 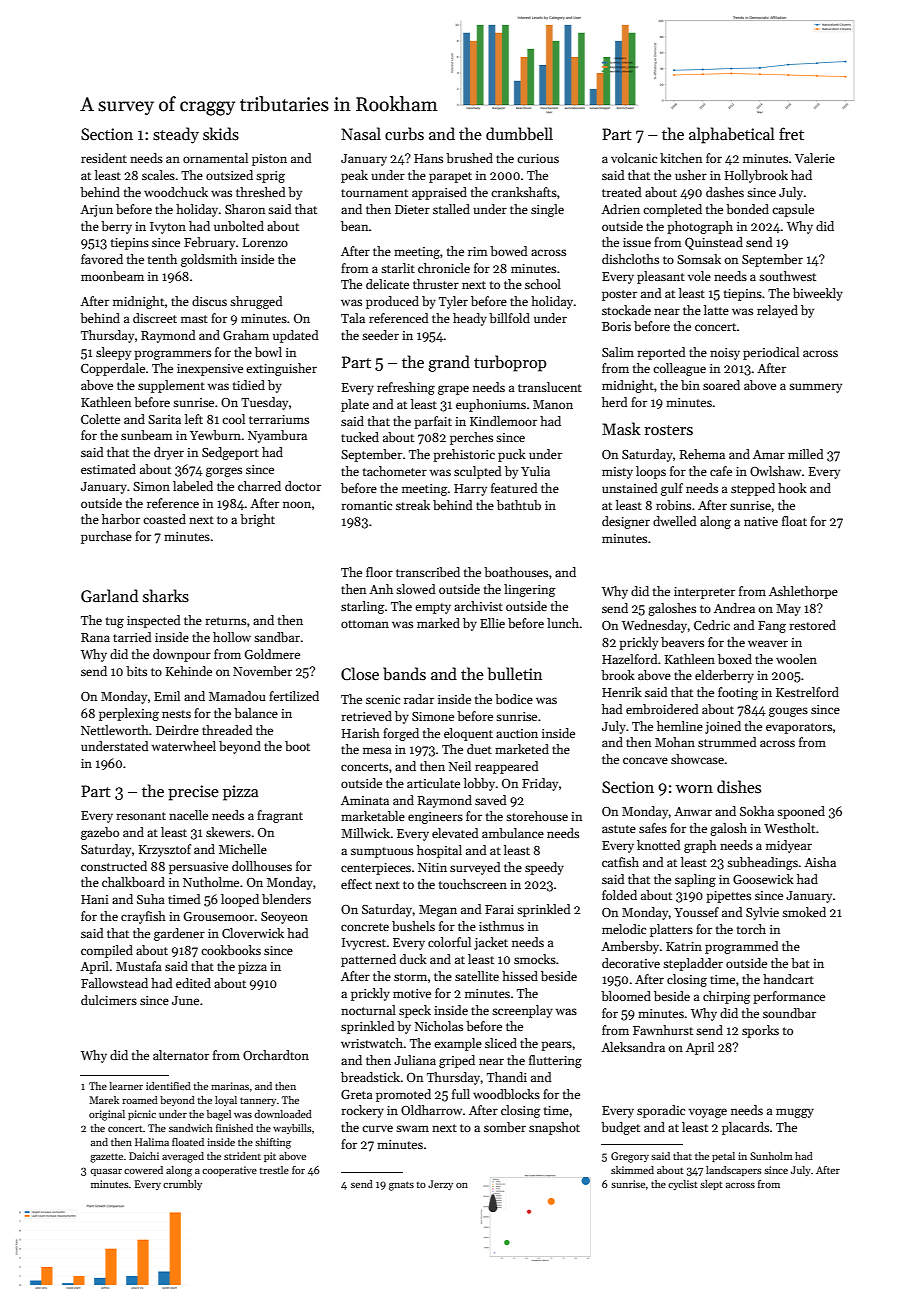 I want to click on storehouse, so click(x=537, y=816).
